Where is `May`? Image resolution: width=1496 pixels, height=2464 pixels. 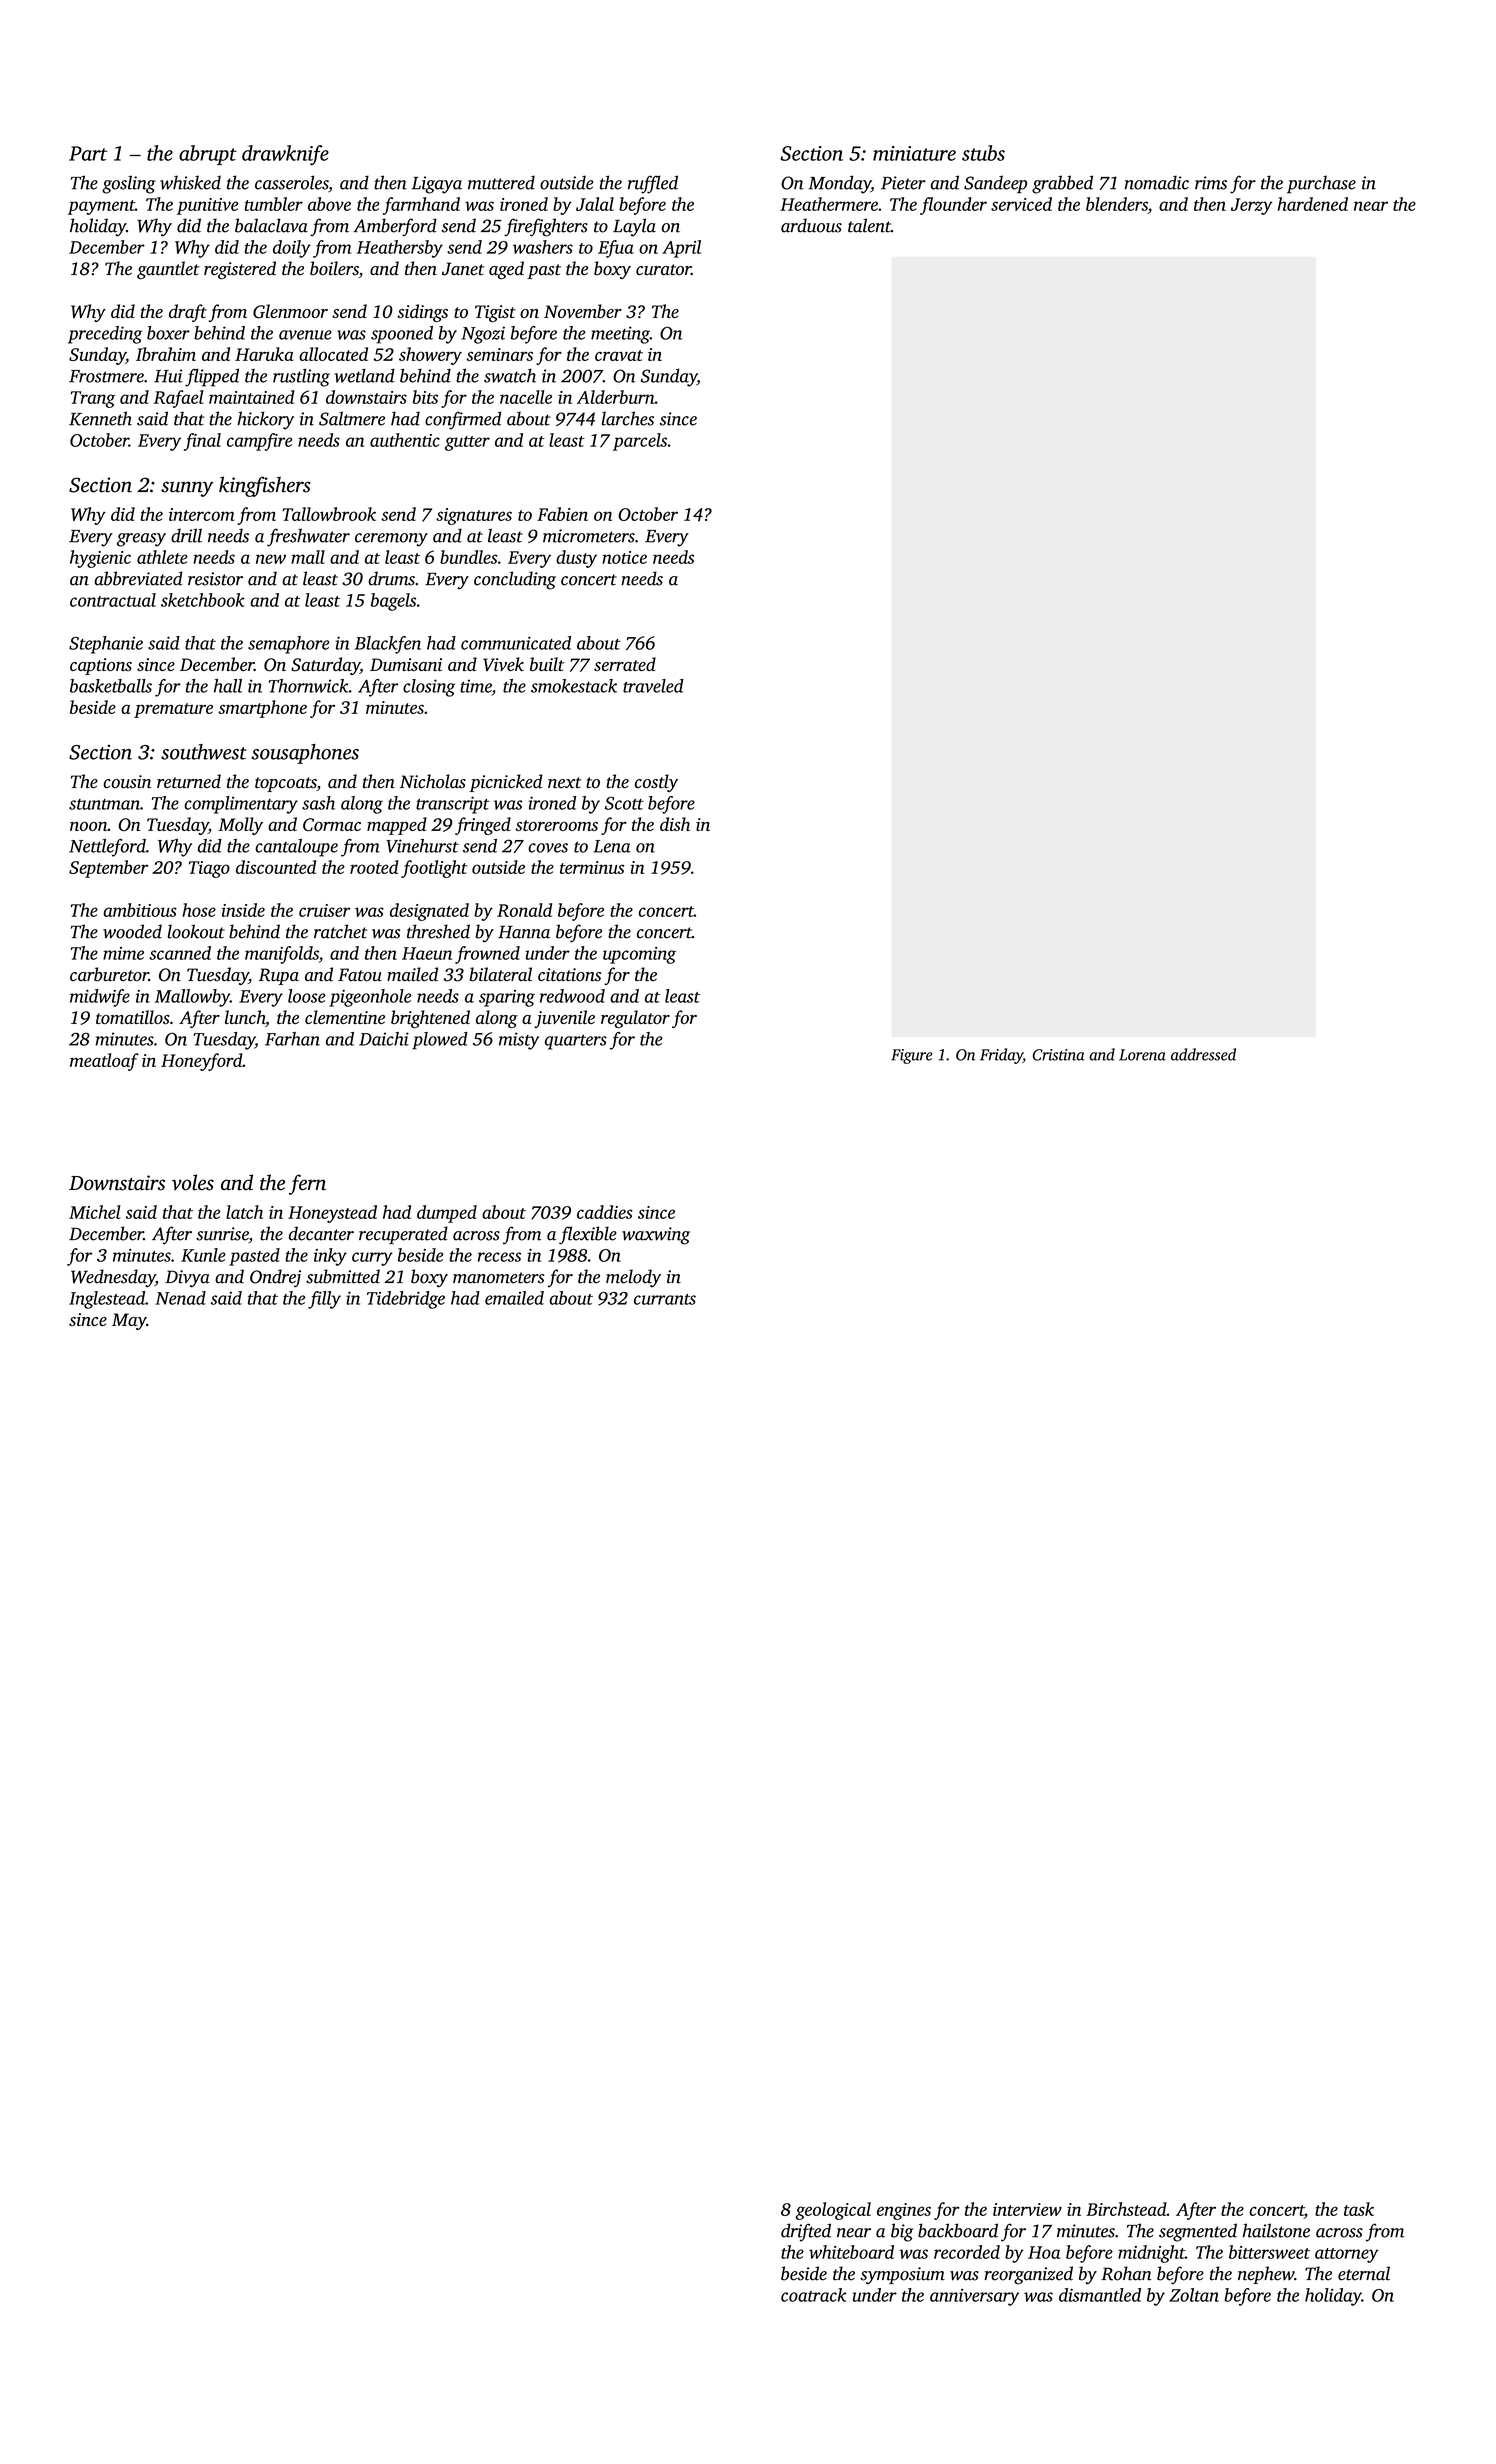 May is located at coordinates (129, 1321).
